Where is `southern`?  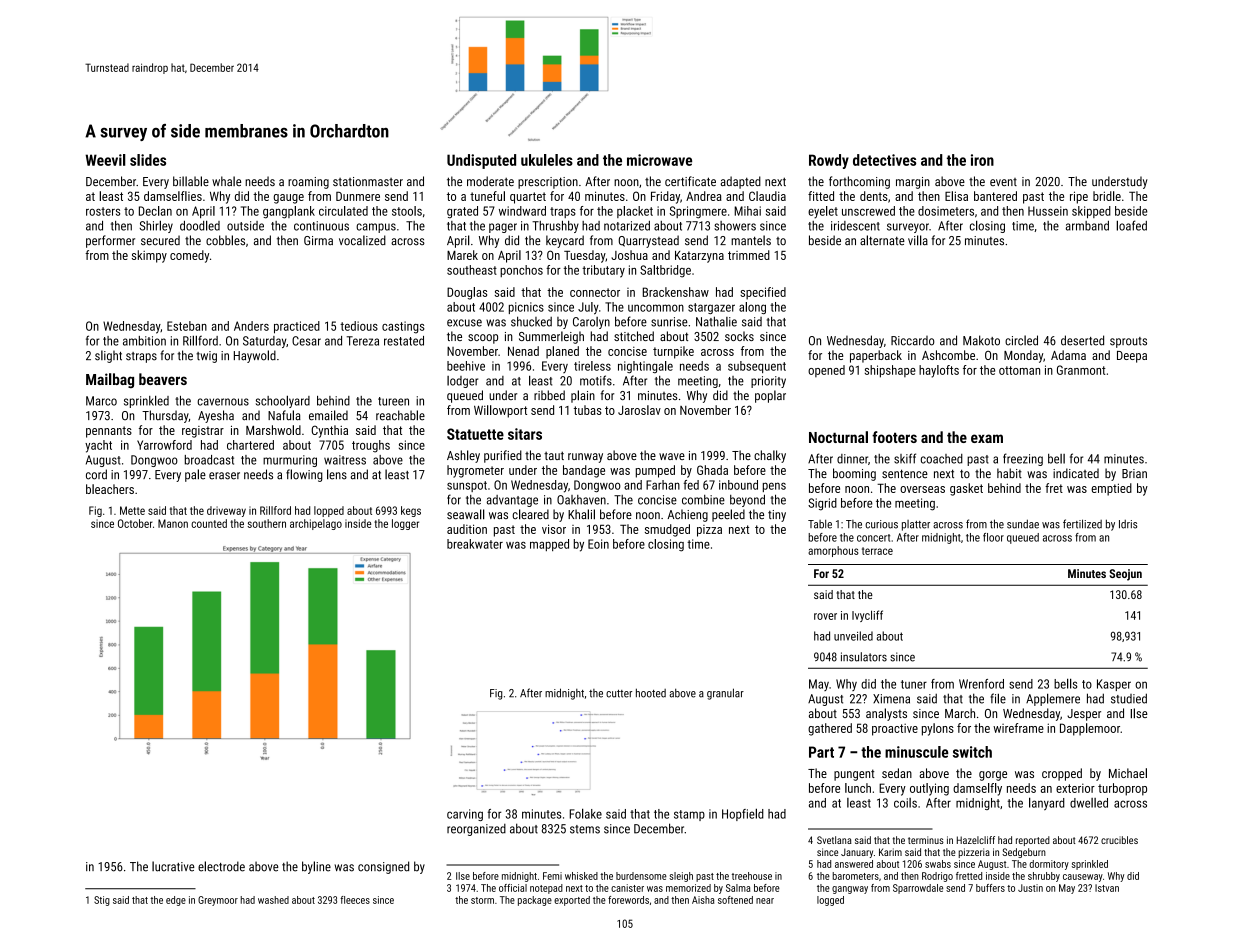 southern is located at coordinates (266, 523).
